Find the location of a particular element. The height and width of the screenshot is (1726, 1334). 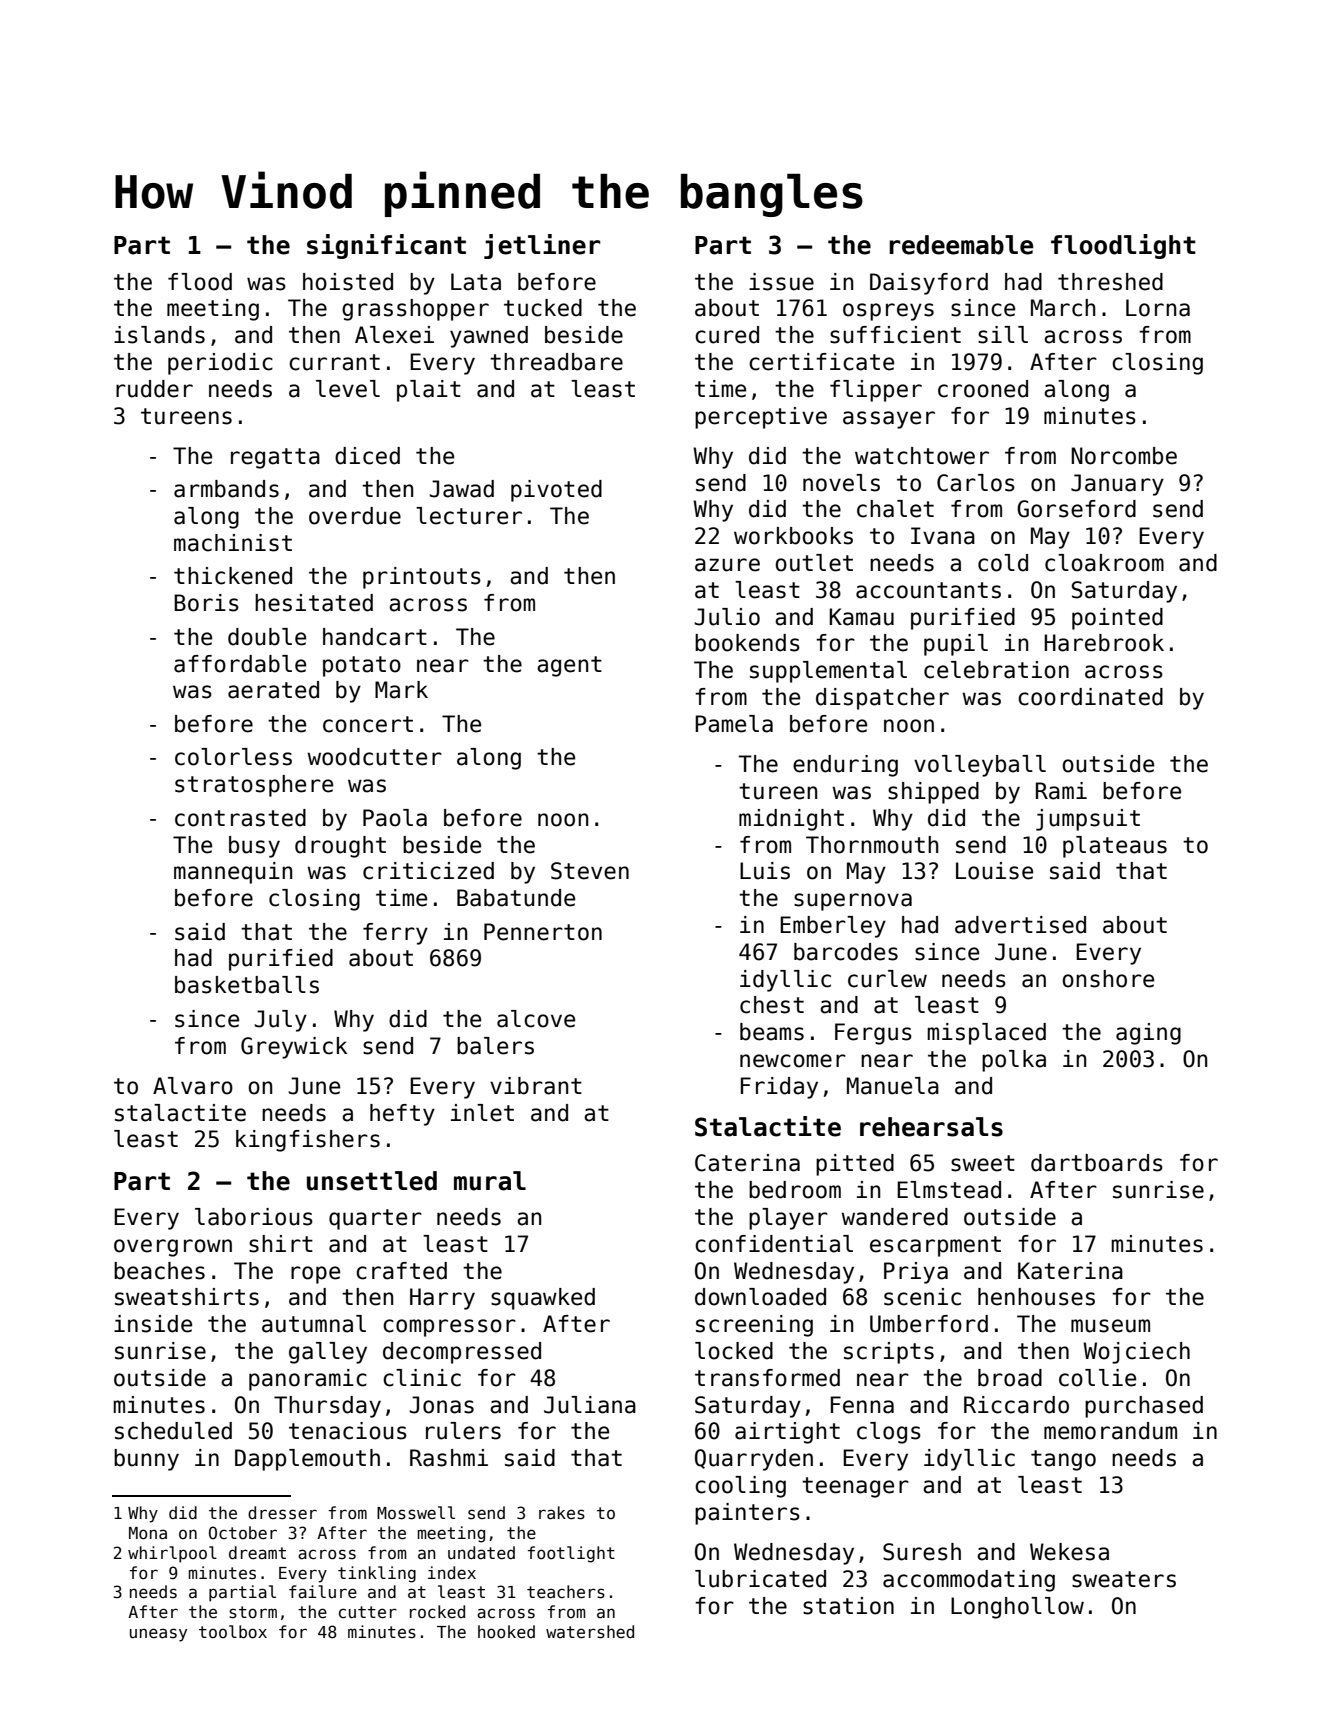

thickened is located at coordinates (233, 576).
